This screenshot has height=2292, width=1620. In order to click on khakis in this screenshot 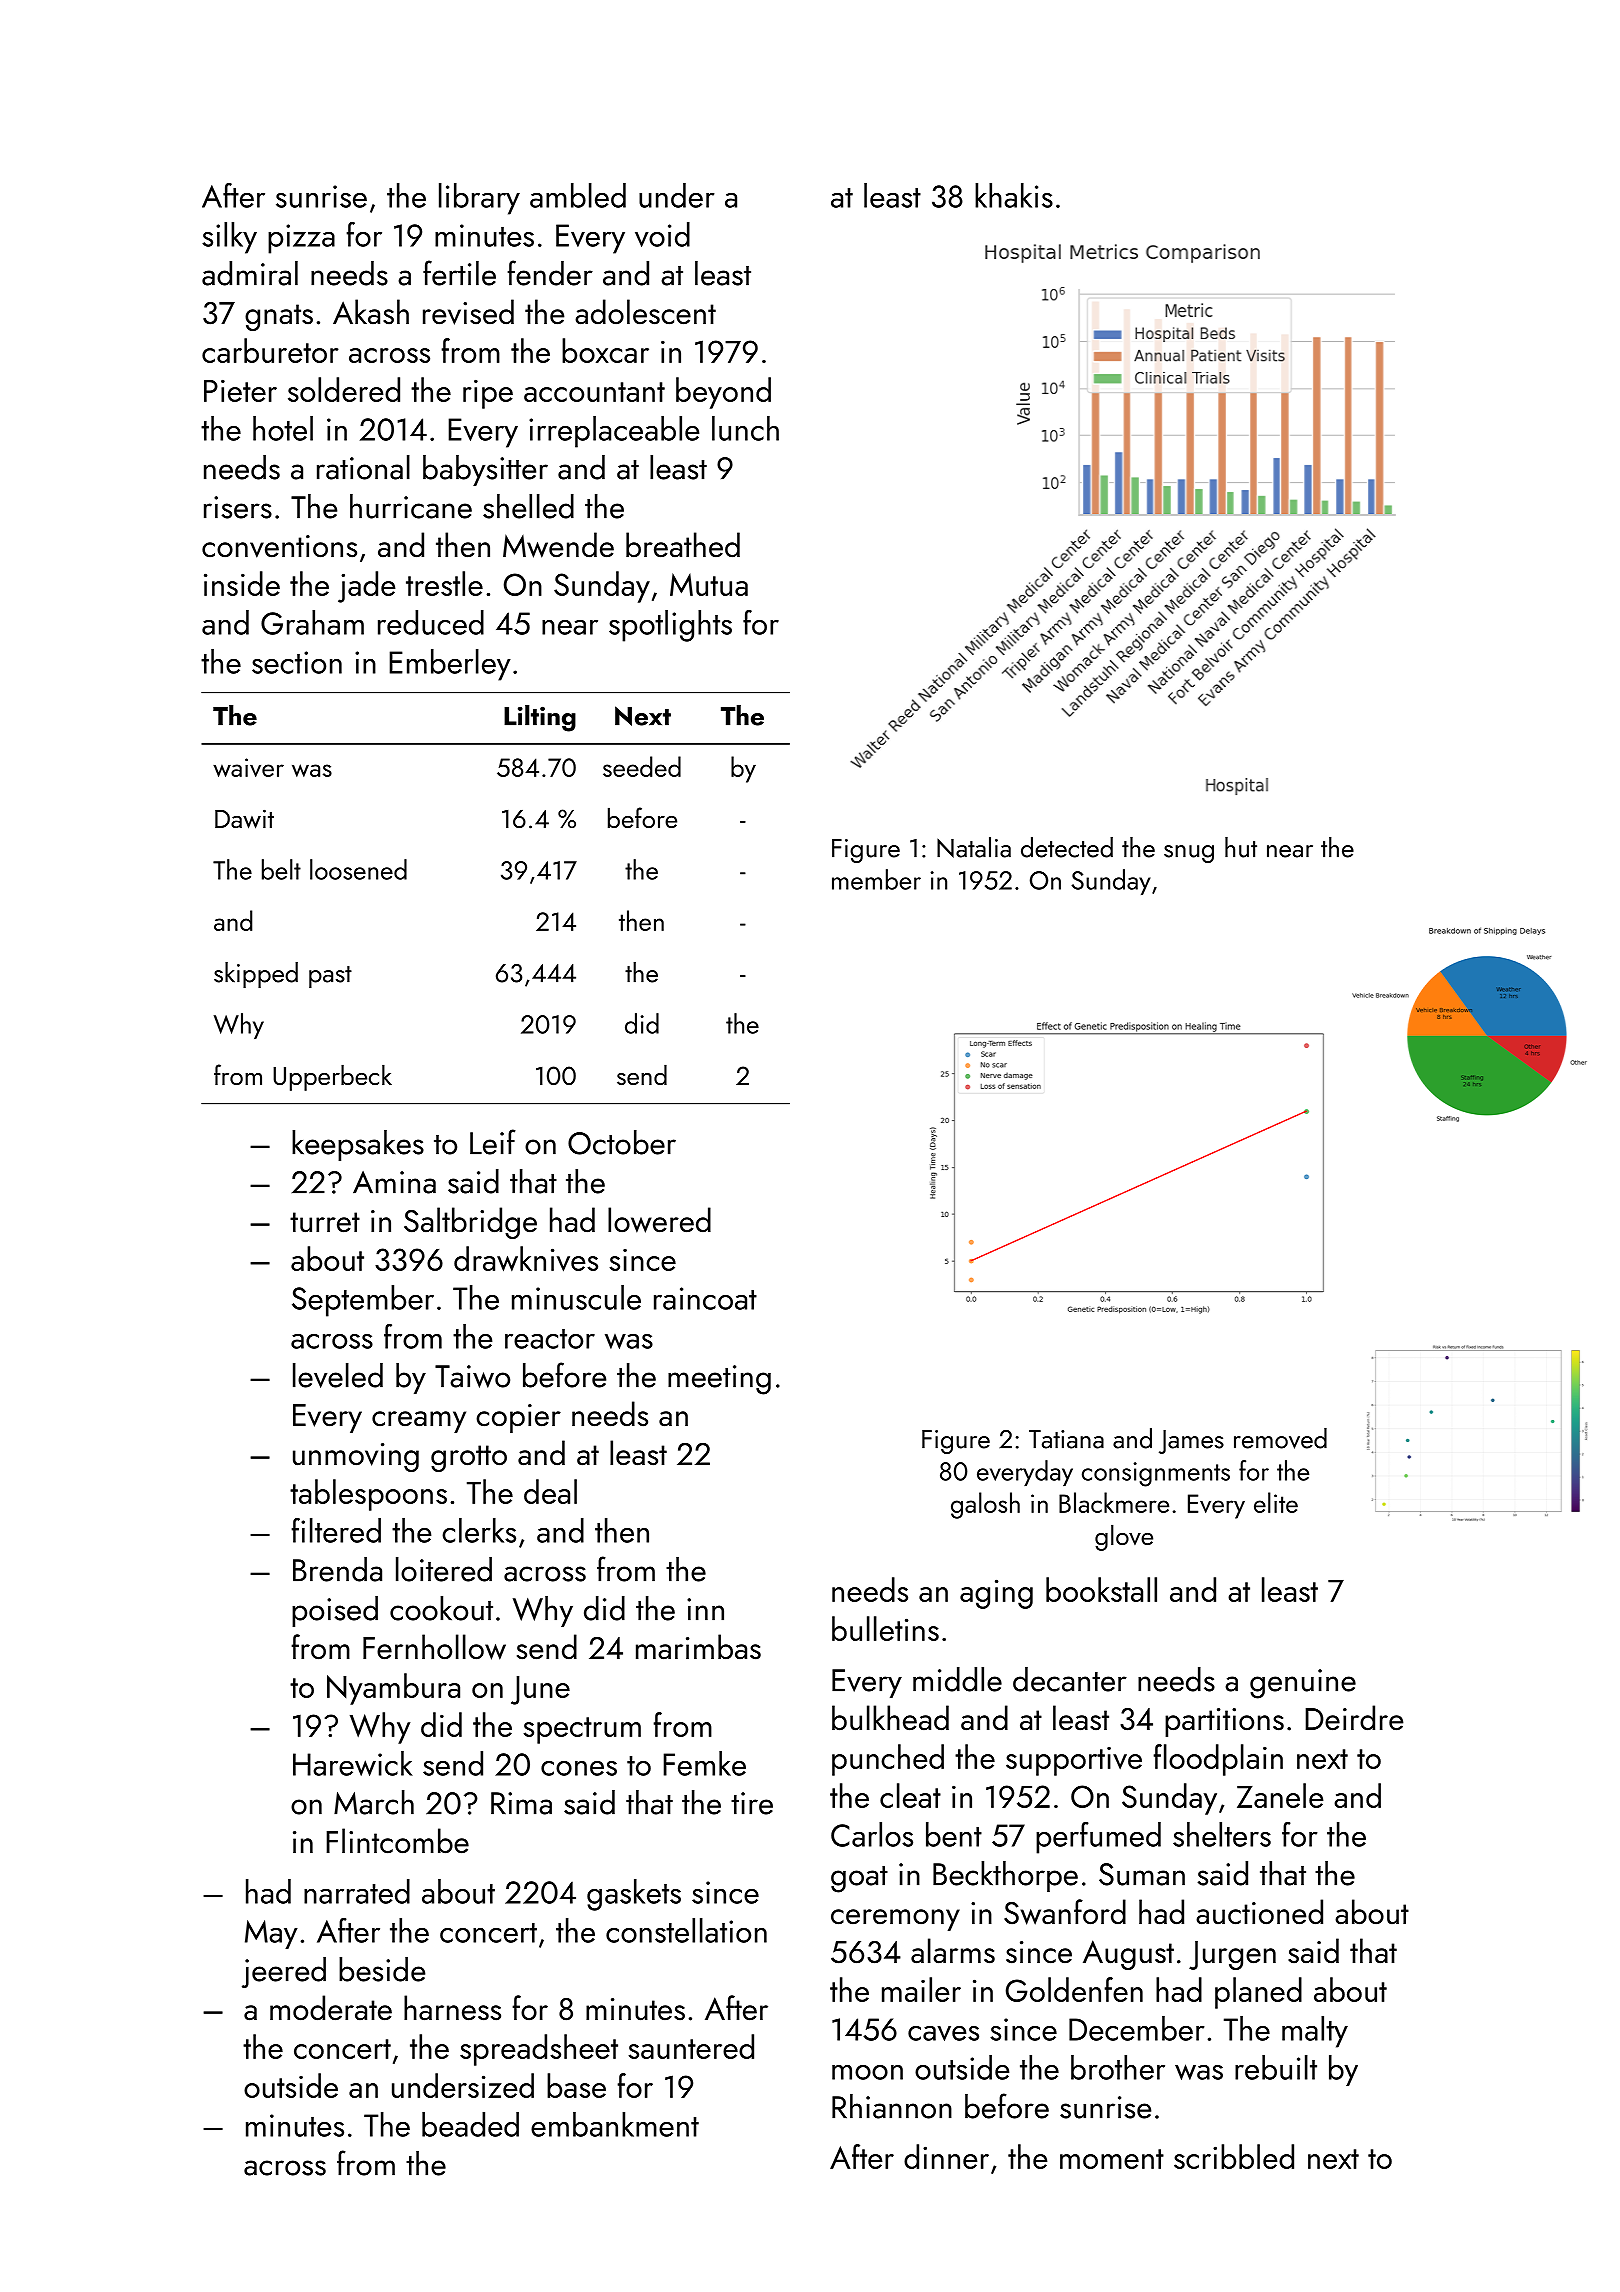, I will do `click(1014, 195)`.
